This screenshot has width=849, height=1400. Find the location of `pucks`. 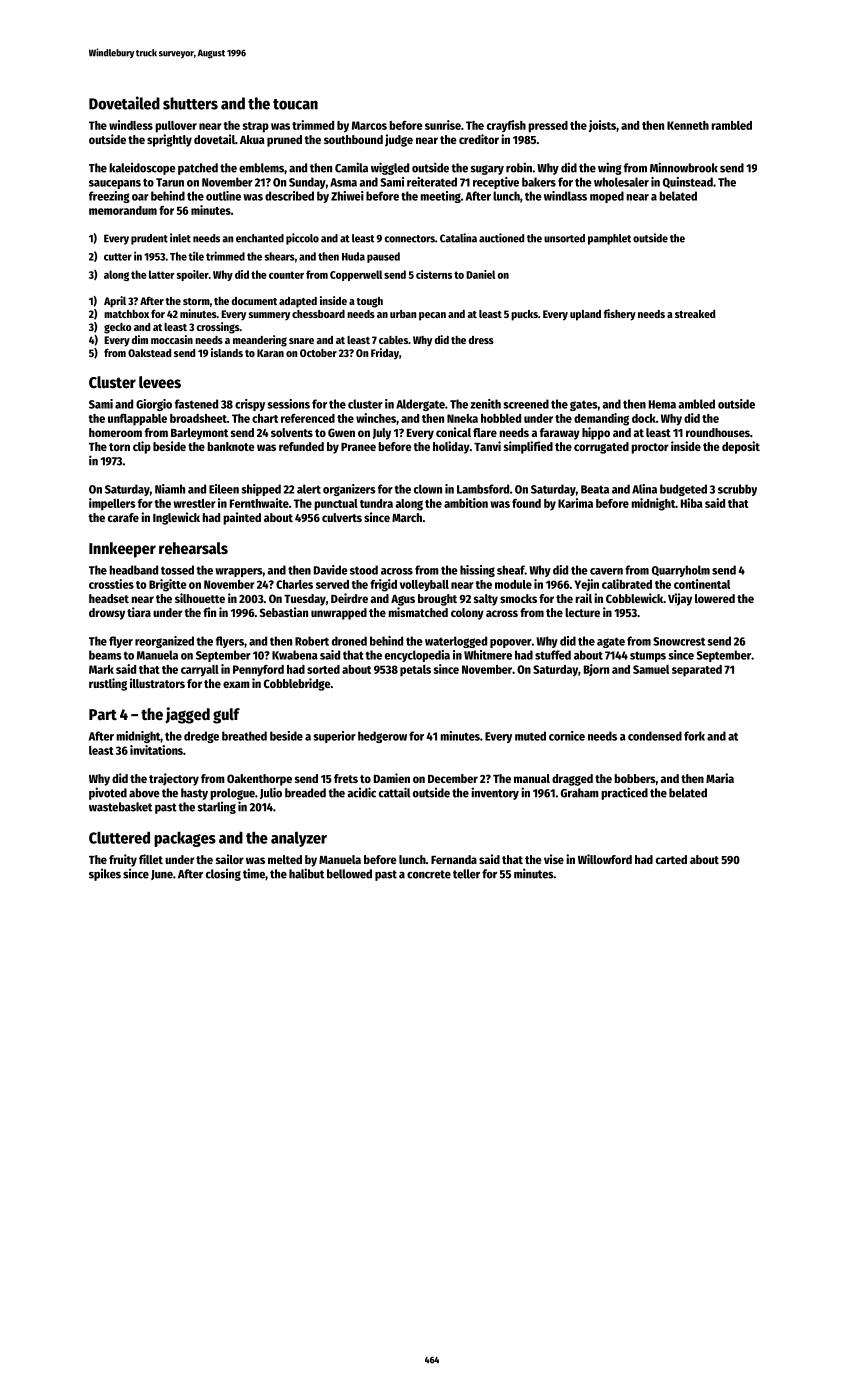

pucks is located at coordinates (524, 315).
